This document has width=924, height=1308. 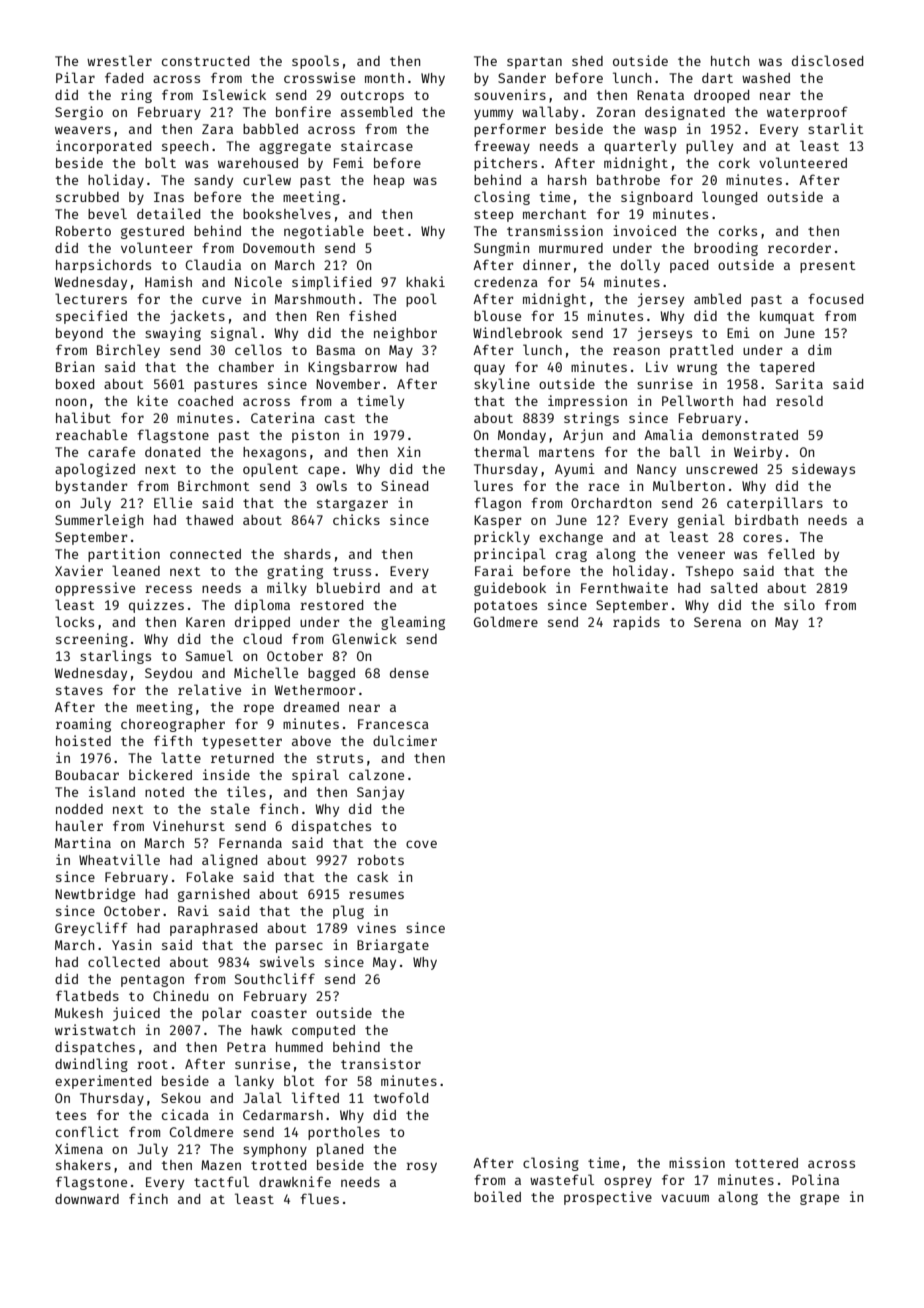 What do you see at coordinates (169, 197) in the document?
I see `Inas` at bounding box center [169, 197].
